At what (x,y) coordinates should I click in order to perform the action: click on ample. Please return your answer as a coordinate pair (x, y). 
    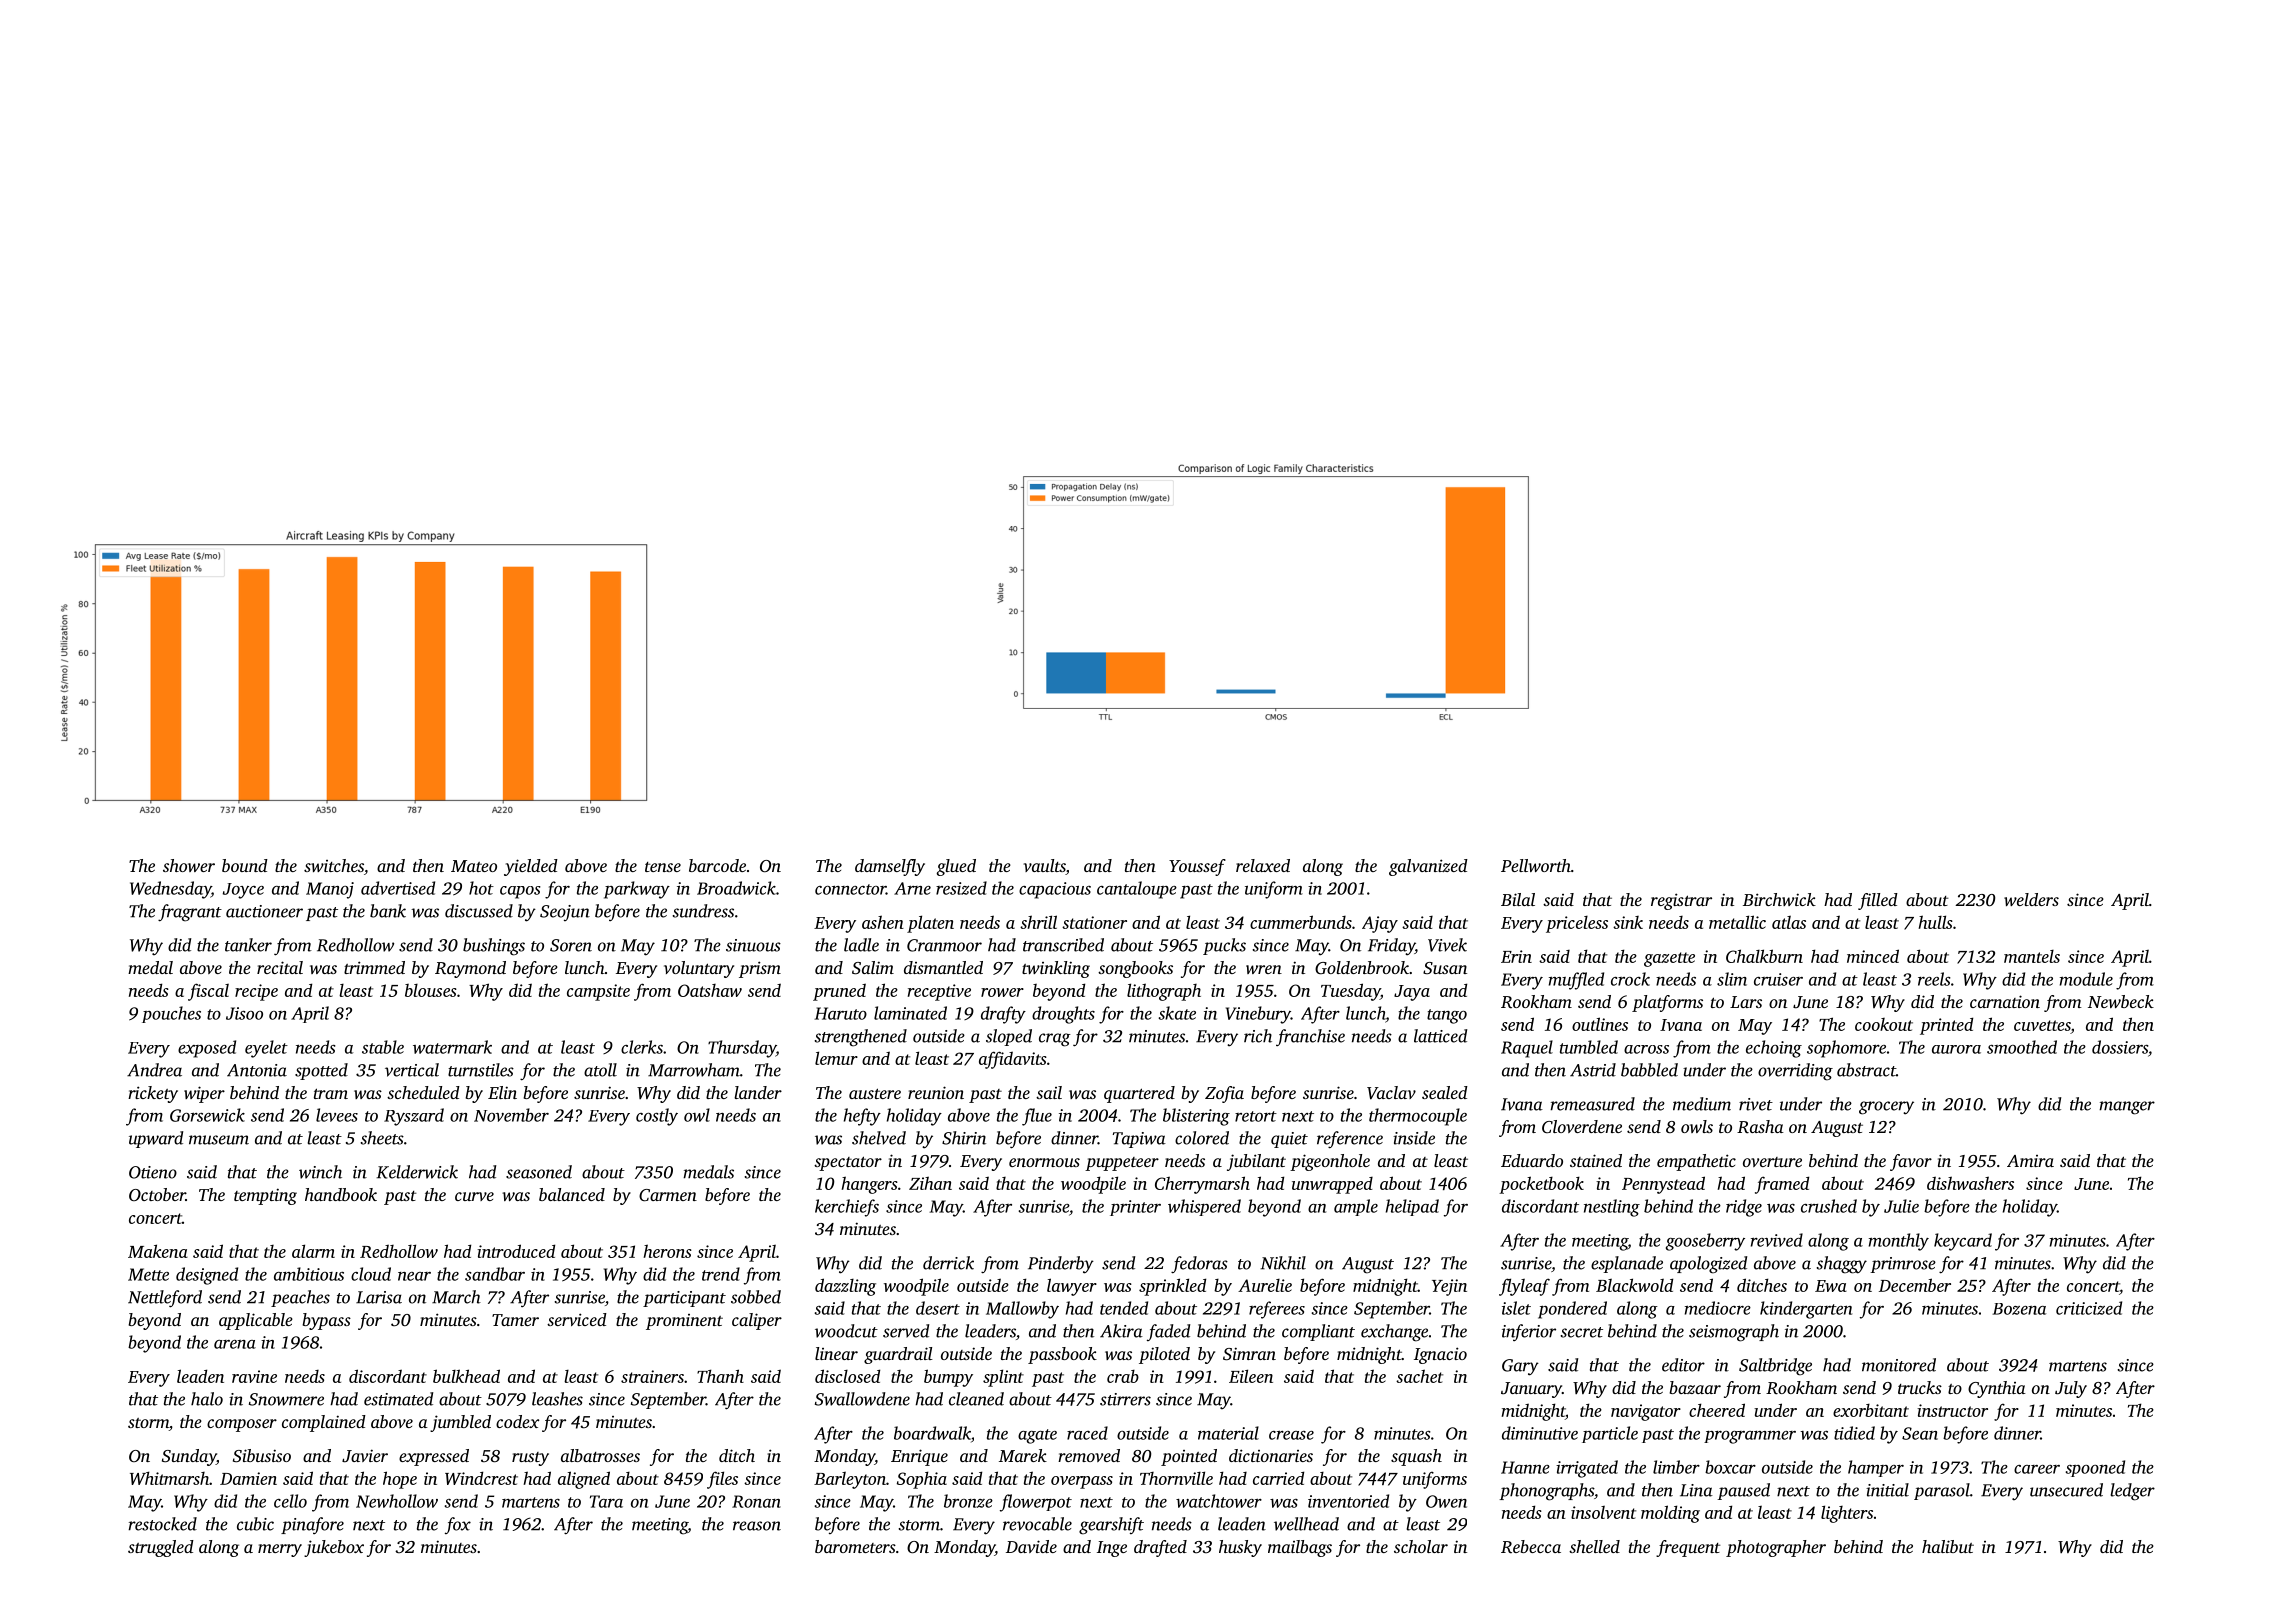
    Looking at the image, I should click on (1356, 1207).
